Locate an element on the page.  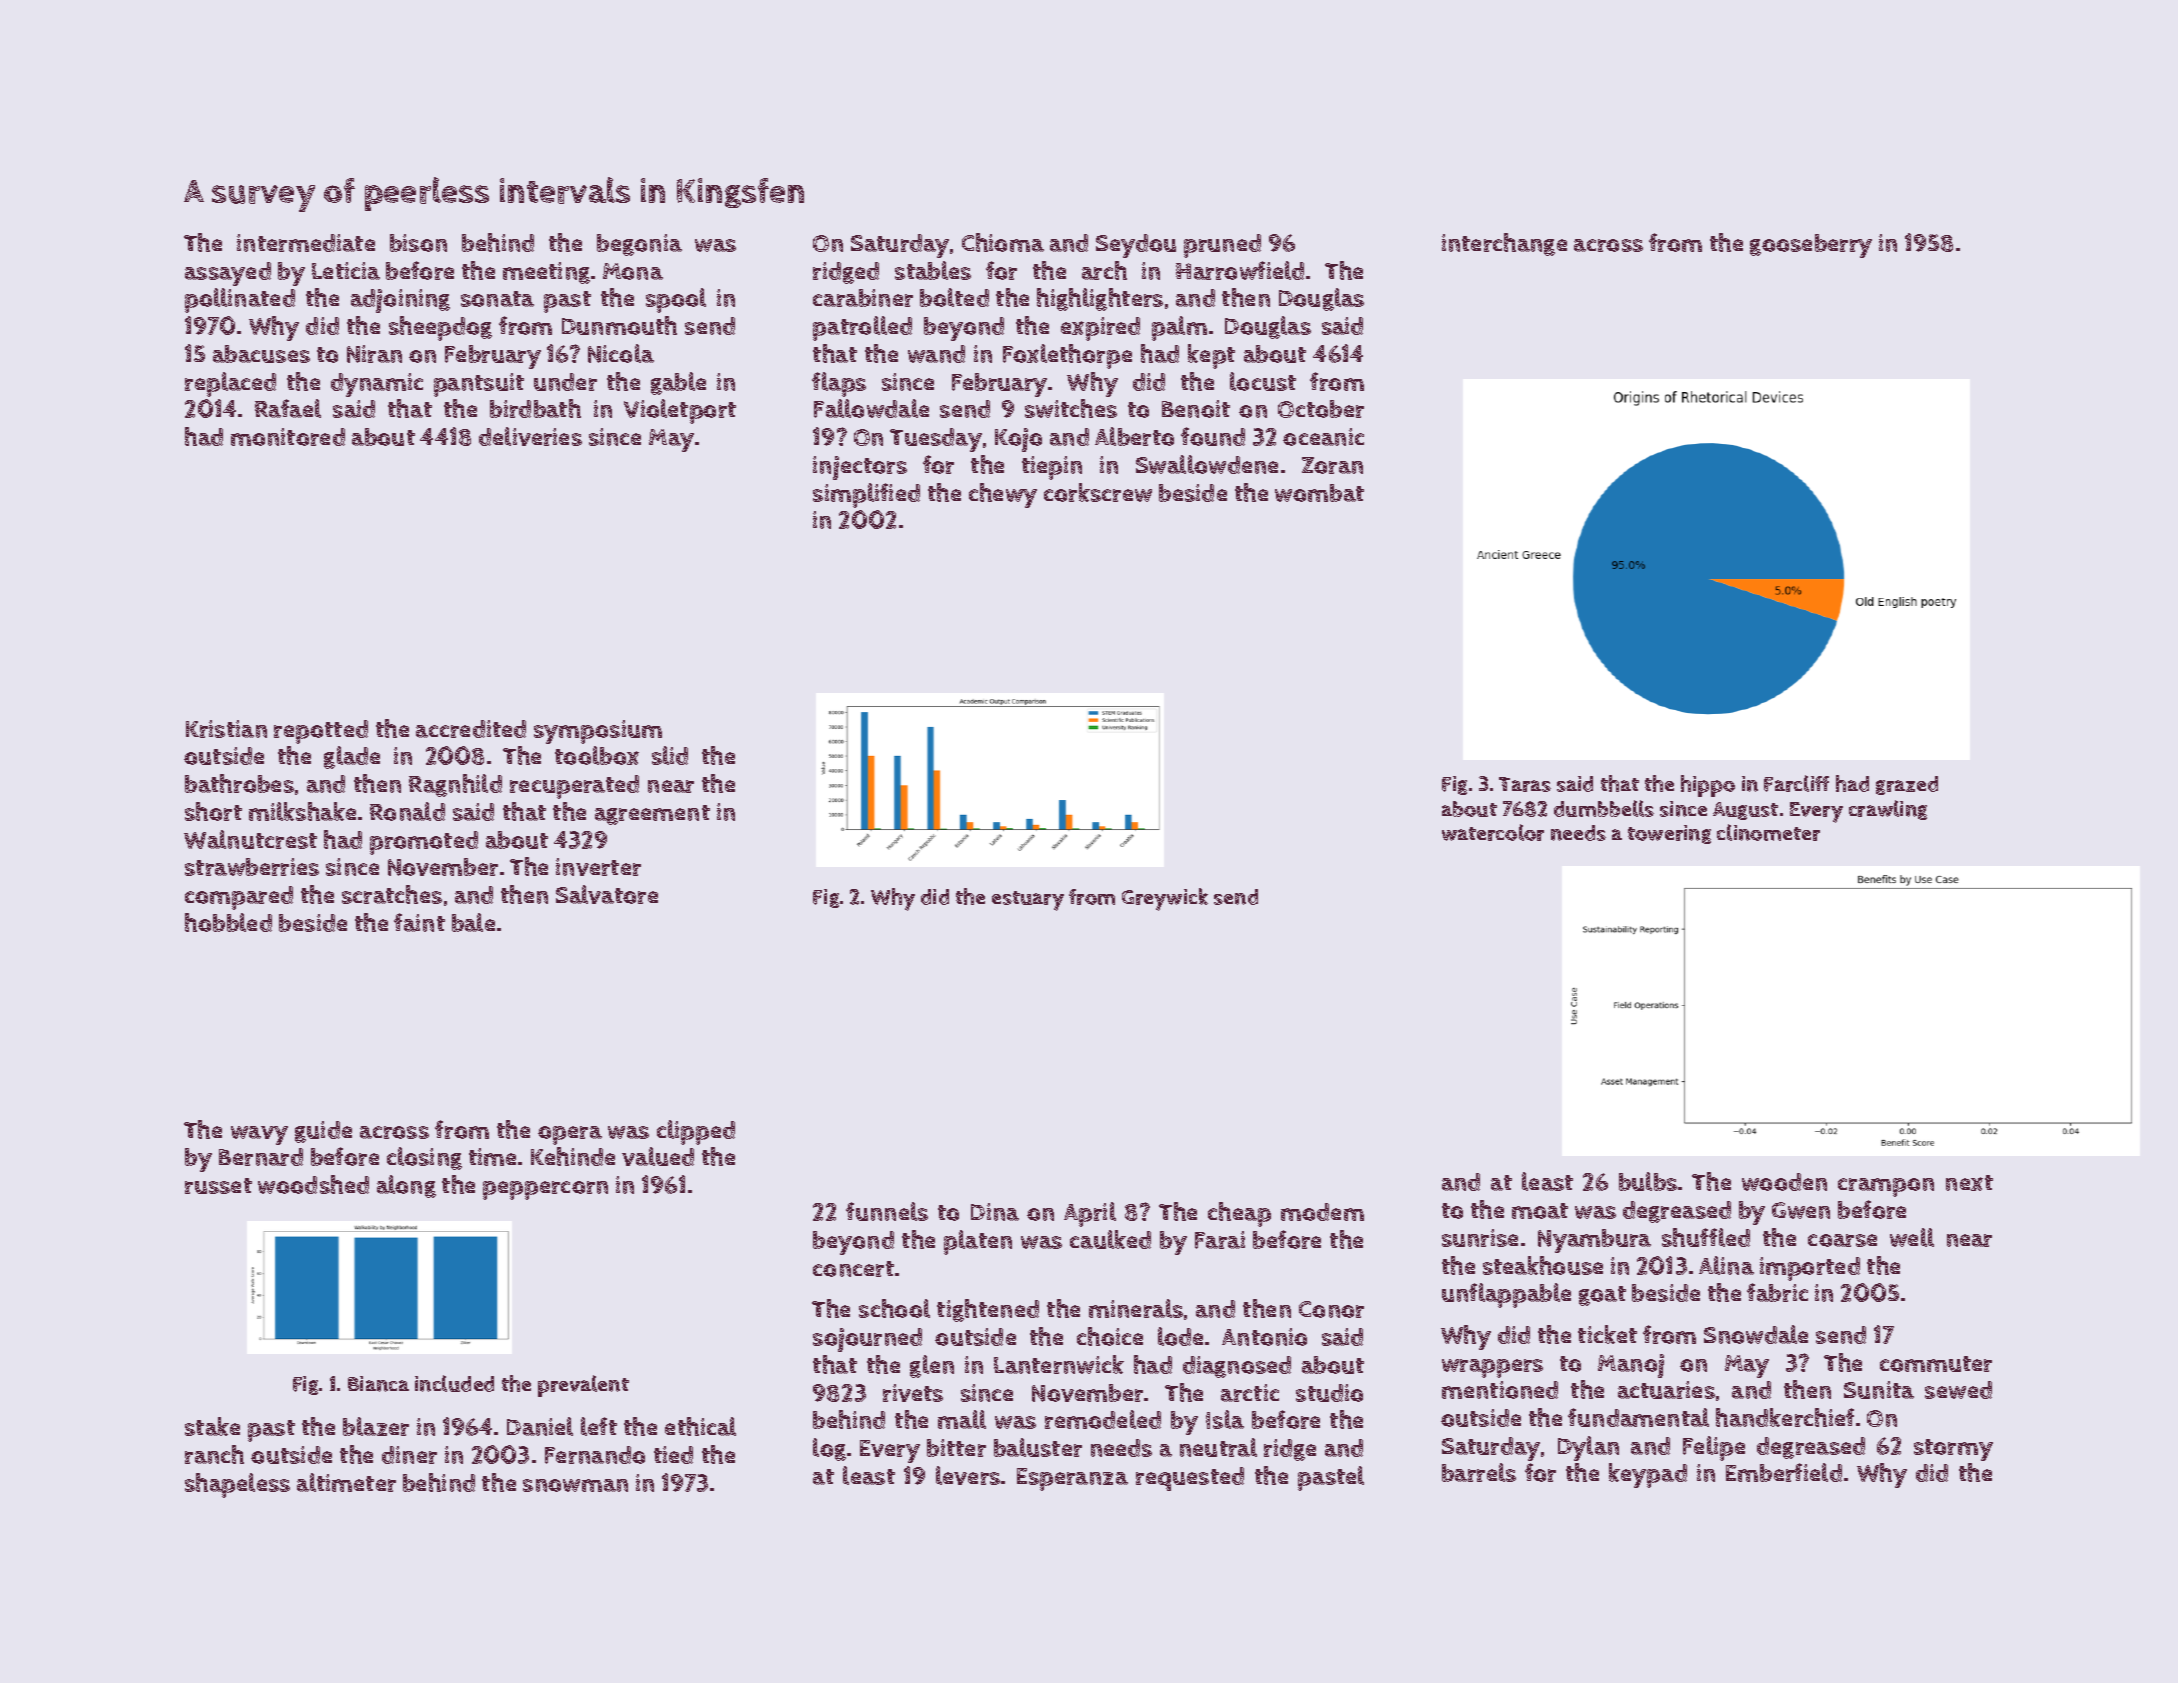
kept is located at coordinates (1211, 356).
